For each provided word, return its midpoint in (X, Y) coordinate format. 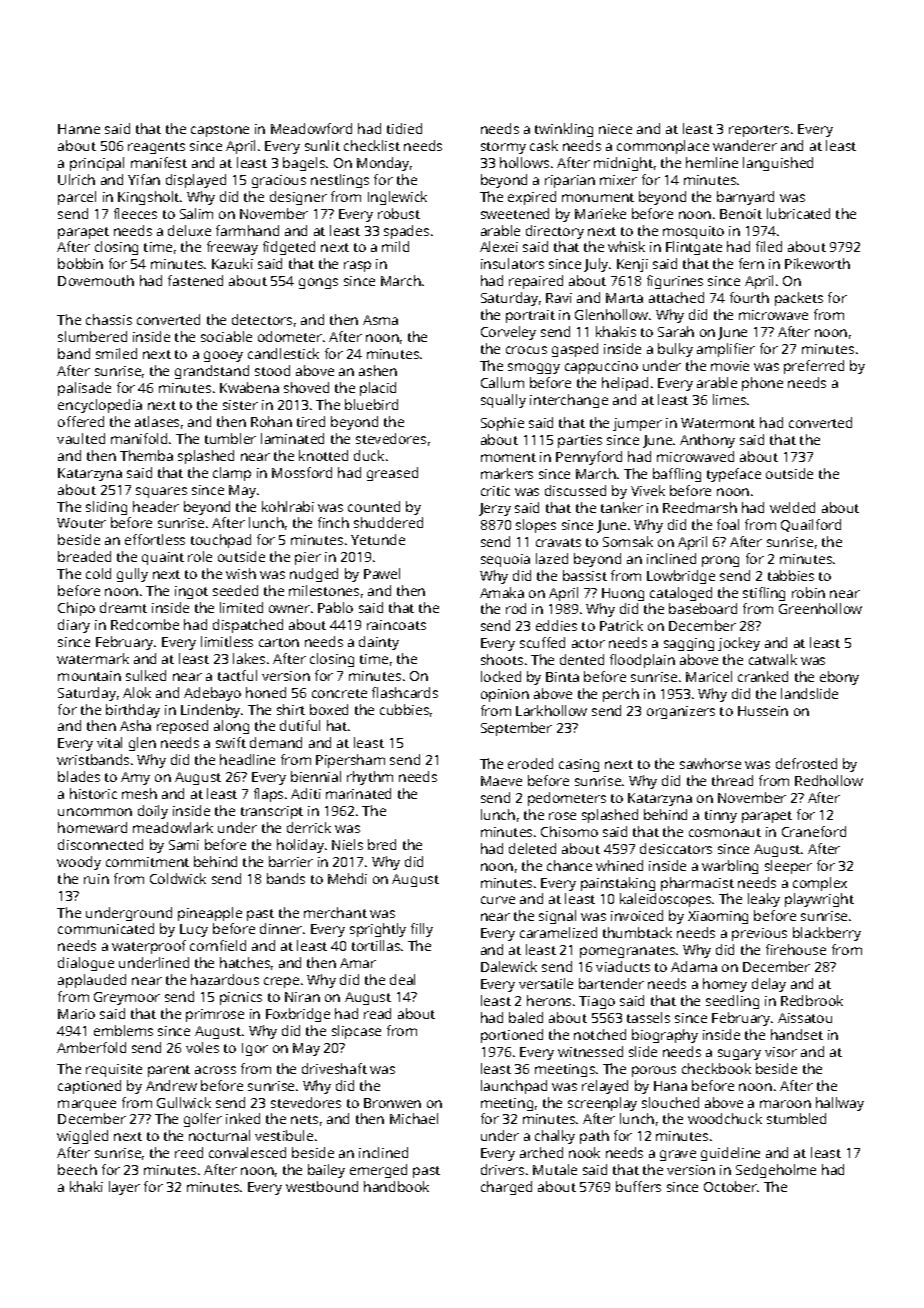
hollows (524, 162)
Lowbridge (681, 577)
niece (615, 129)
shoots (502, 659)
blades (79, 776)
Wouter (81, 523)
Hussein (763, 711)
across (215, 1070)
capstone (220, 131)
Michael (414, 1118)
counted (374, 506)
